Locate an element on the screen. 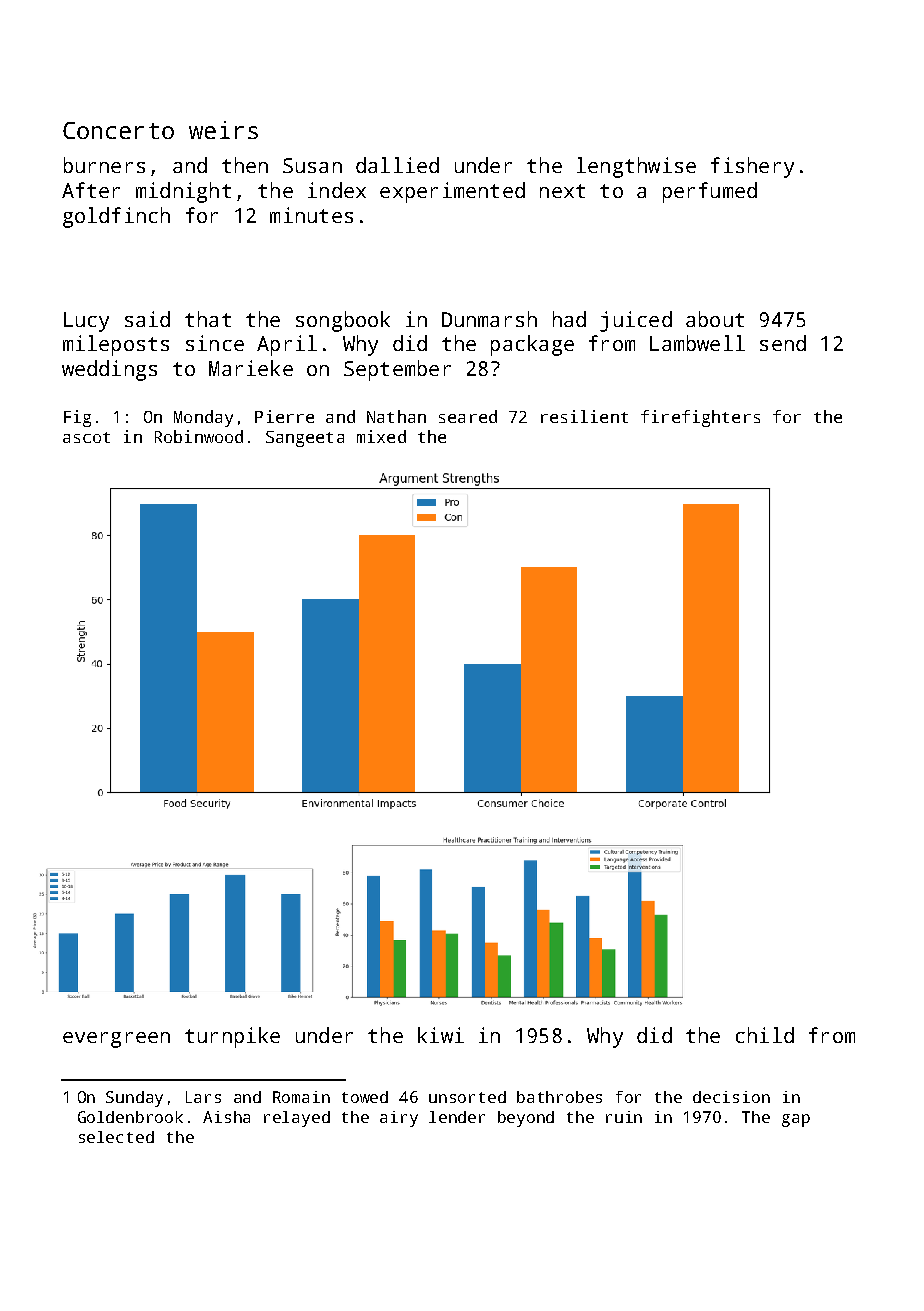 The height and width of the screenshot is (1311, 924). weirs is located at coordinates (223, 130).
